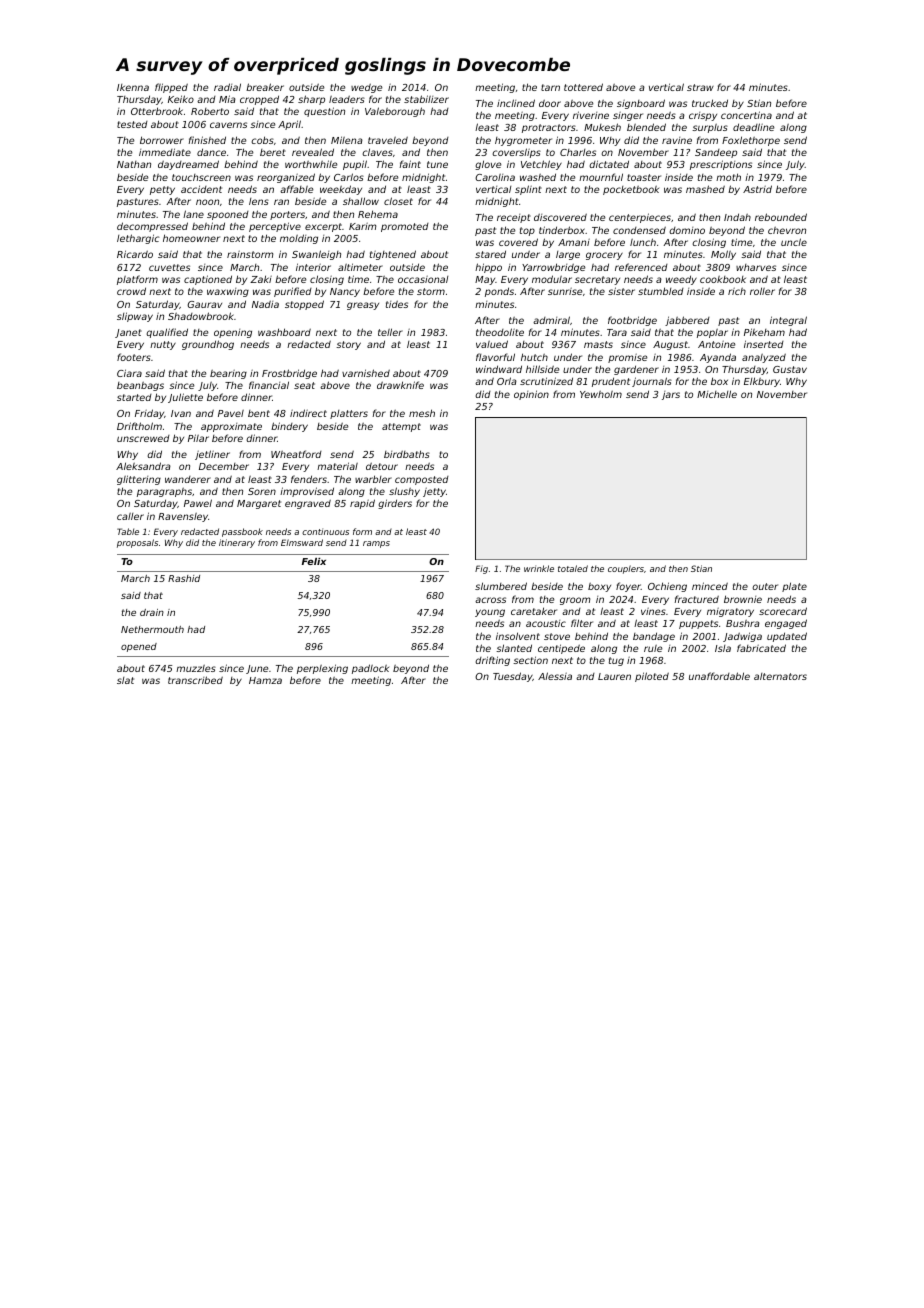  What do you see at coordinates (513, 677) in the screenshot?
I see `Tuesday` at bounding box center [513, 677].
